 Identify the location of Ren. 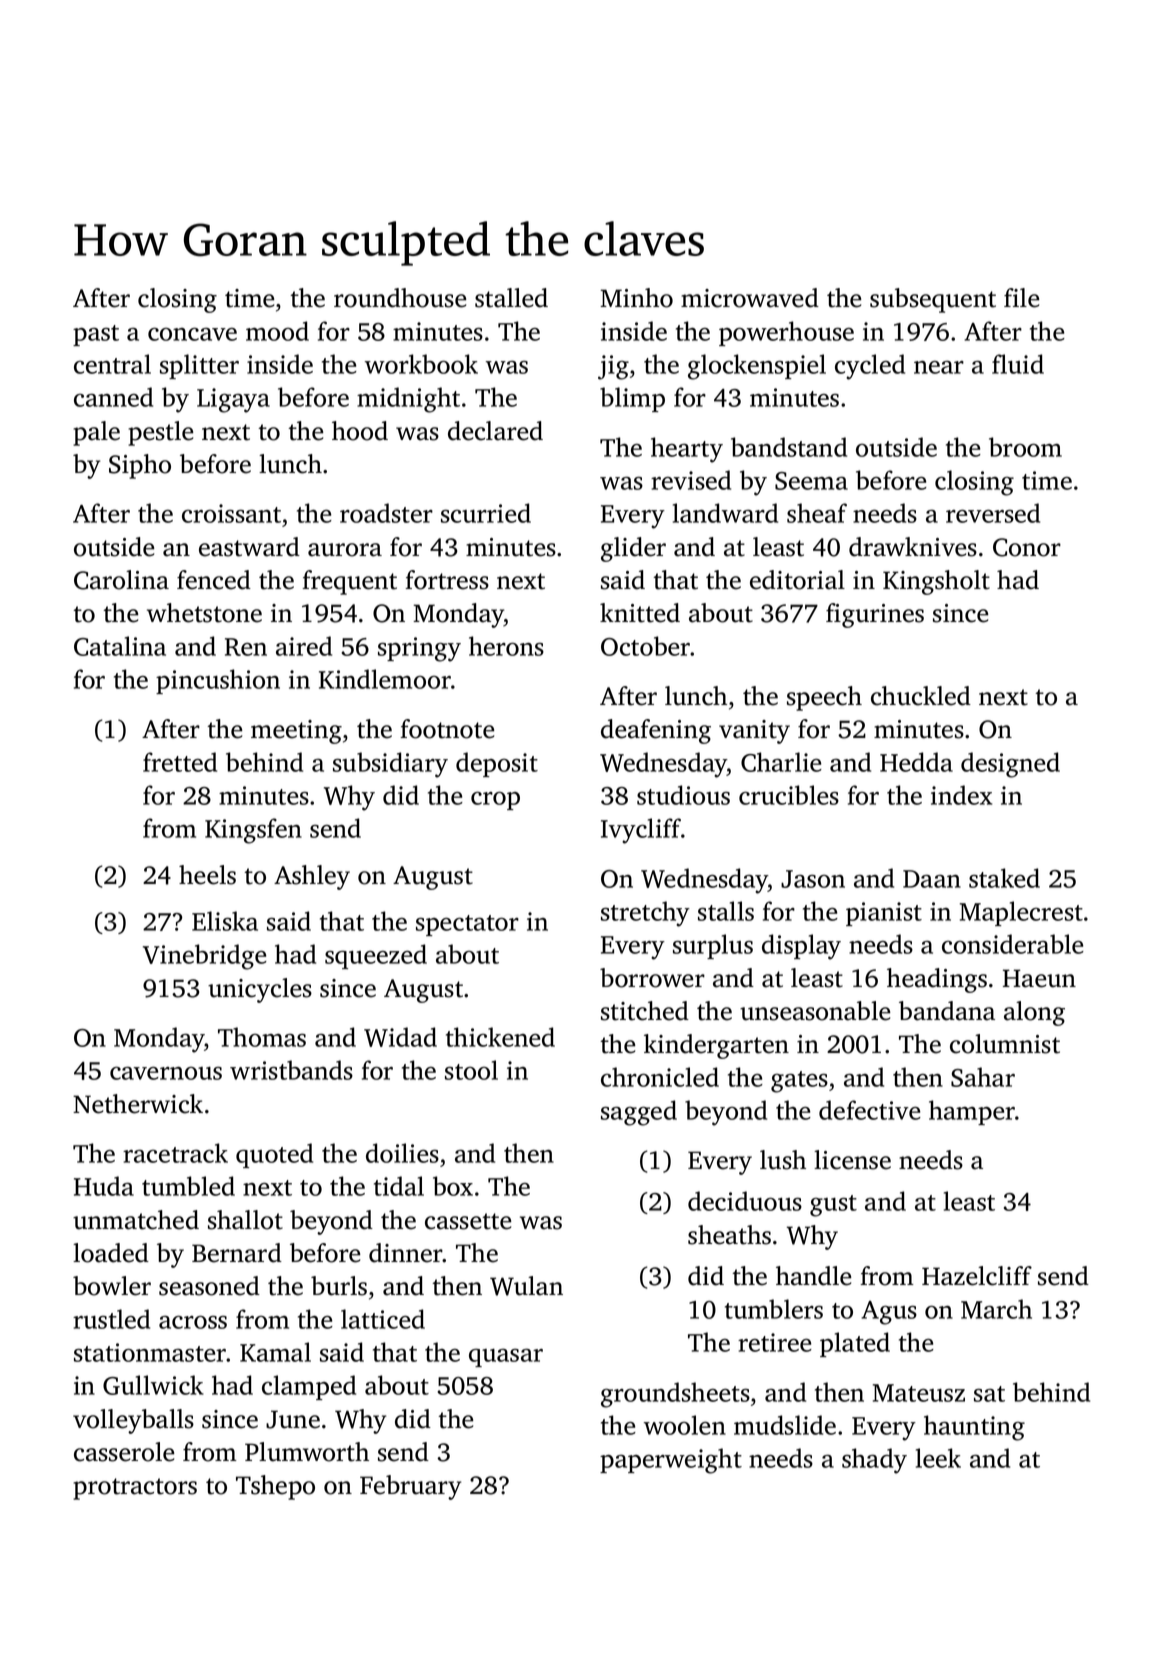
(246, 647).
